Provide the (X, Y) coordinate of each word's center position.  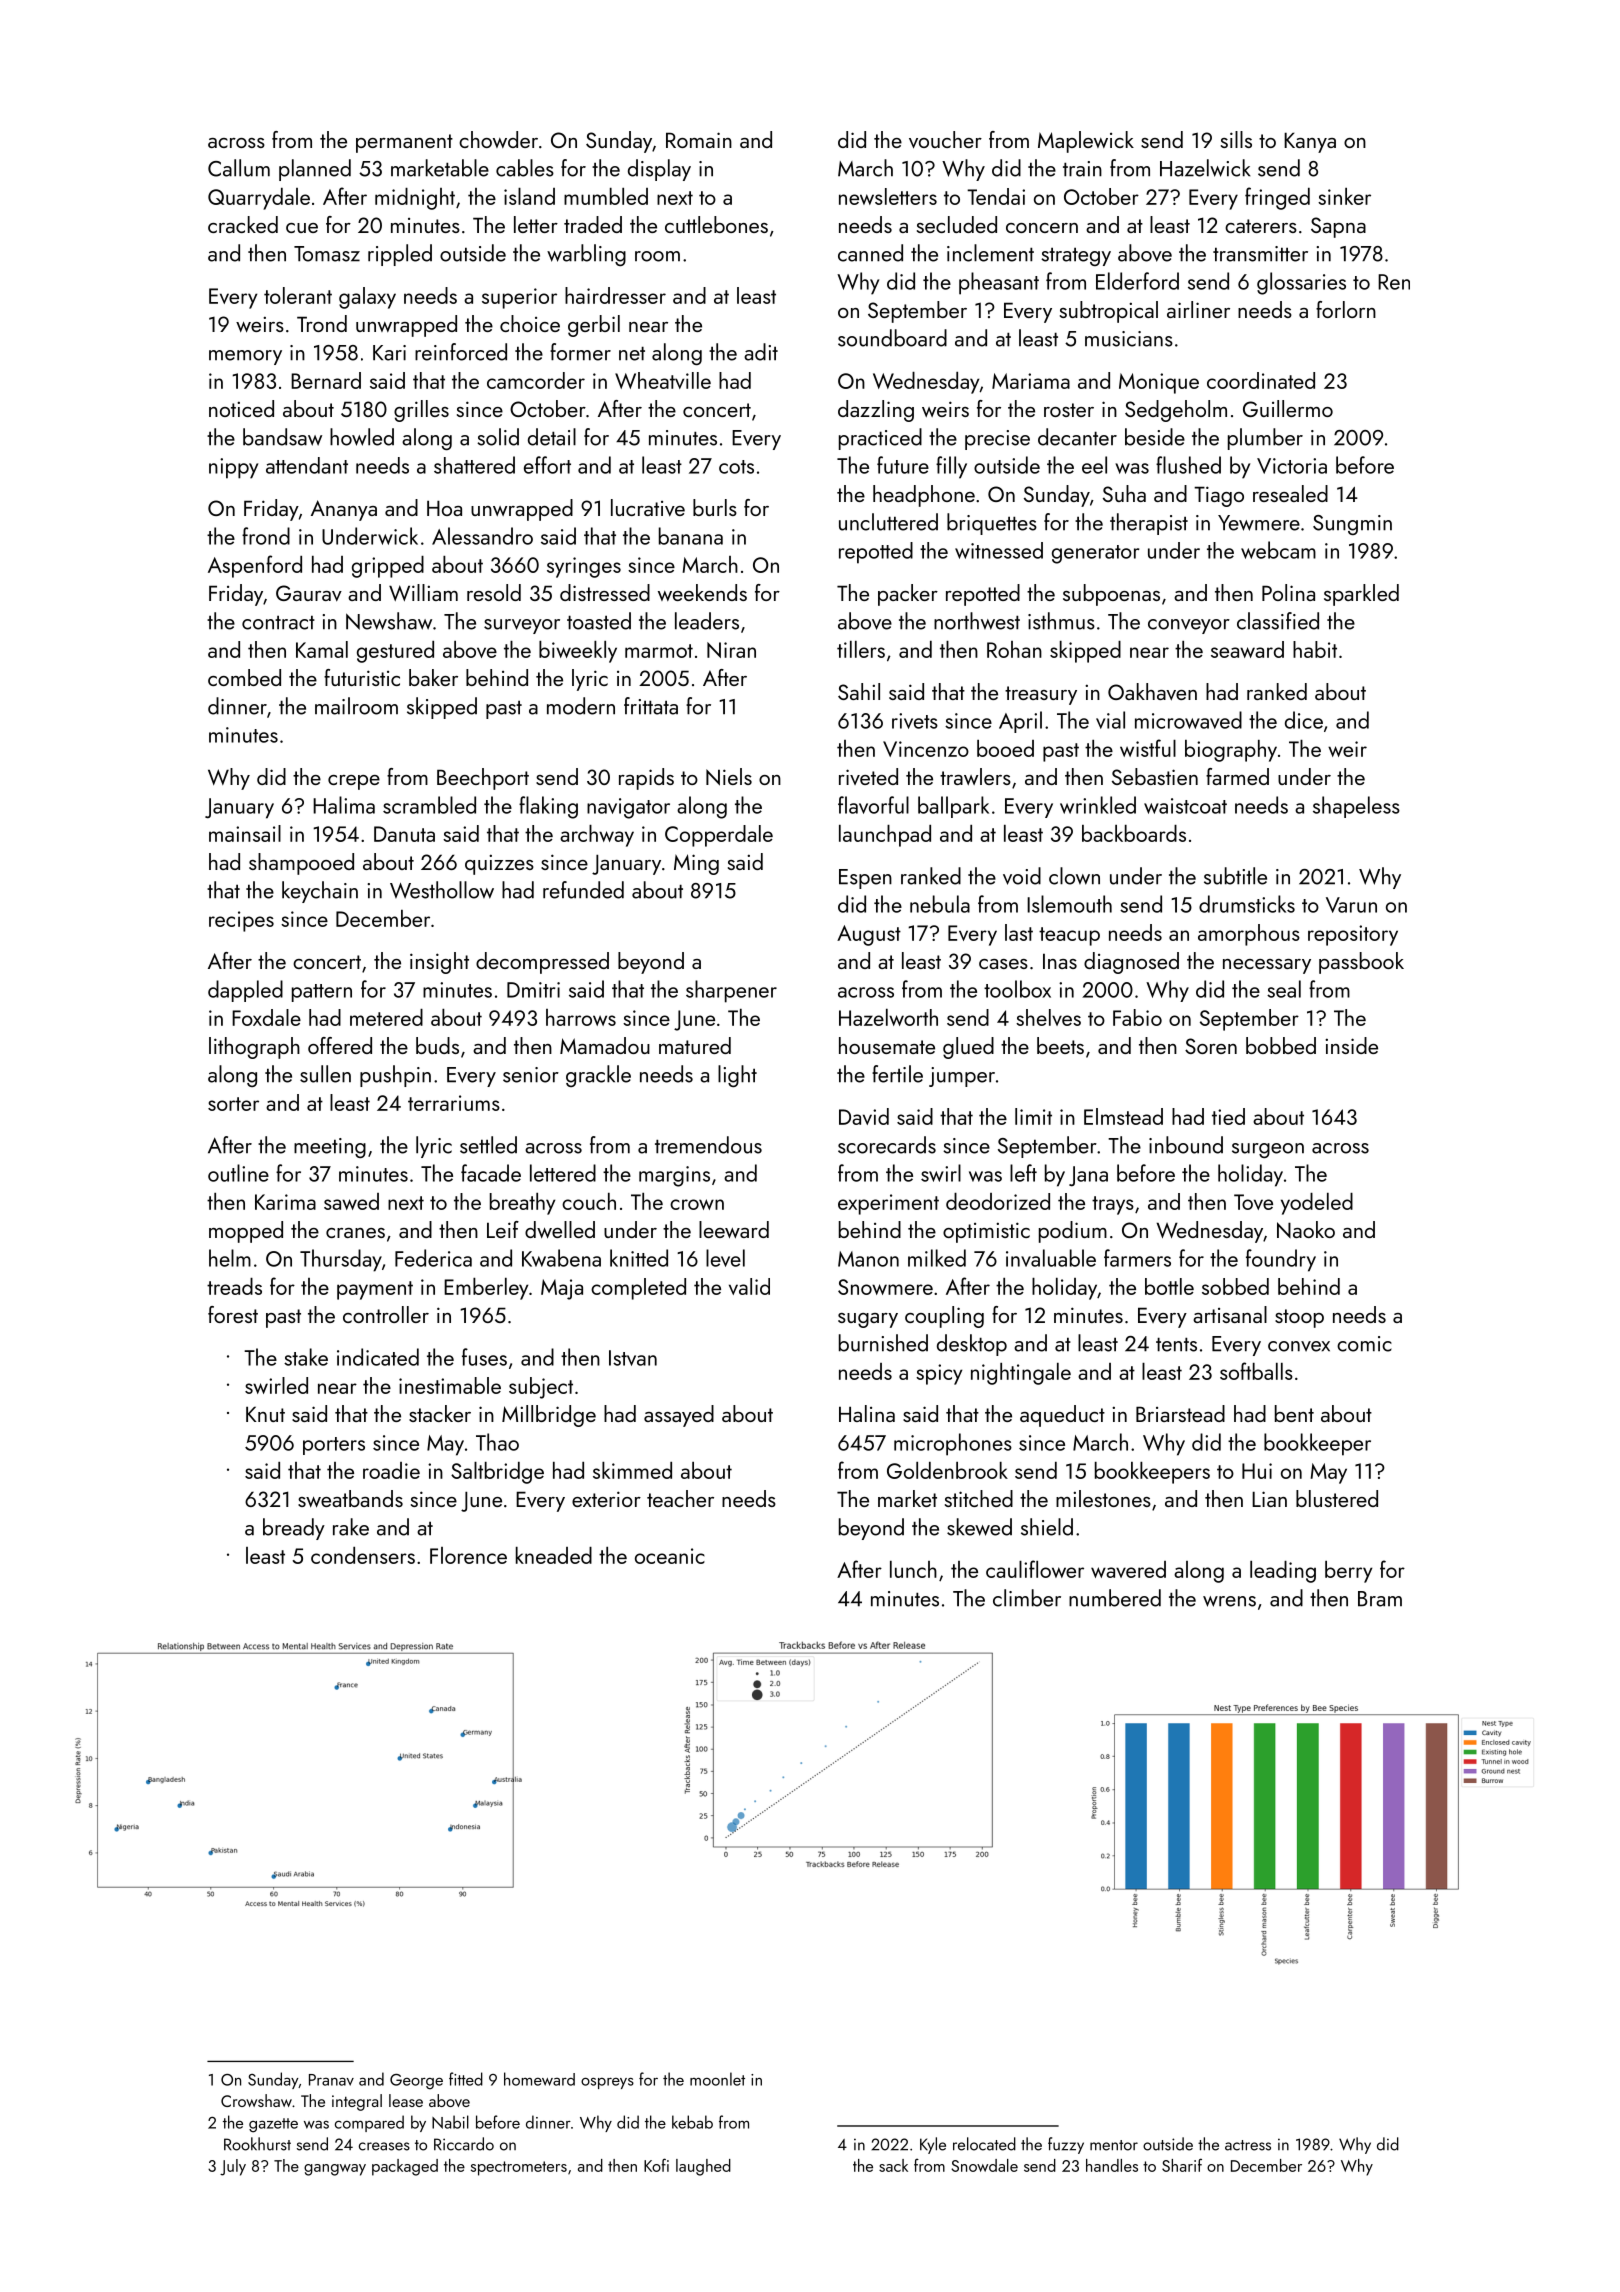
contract (278, 622)
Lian (1269, 1499)
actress (1248, 2145)
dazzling (876, 411)
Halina (867, 1413)
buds (437, 1045)
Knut (265, 1414)
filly (951, 467)
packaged (405, 2167)
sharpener (731, 991)
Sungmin (1352, 525)
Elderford (1137, 281)
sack (893, 2165)
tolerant (298, 295)
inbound (1186, 1145)
